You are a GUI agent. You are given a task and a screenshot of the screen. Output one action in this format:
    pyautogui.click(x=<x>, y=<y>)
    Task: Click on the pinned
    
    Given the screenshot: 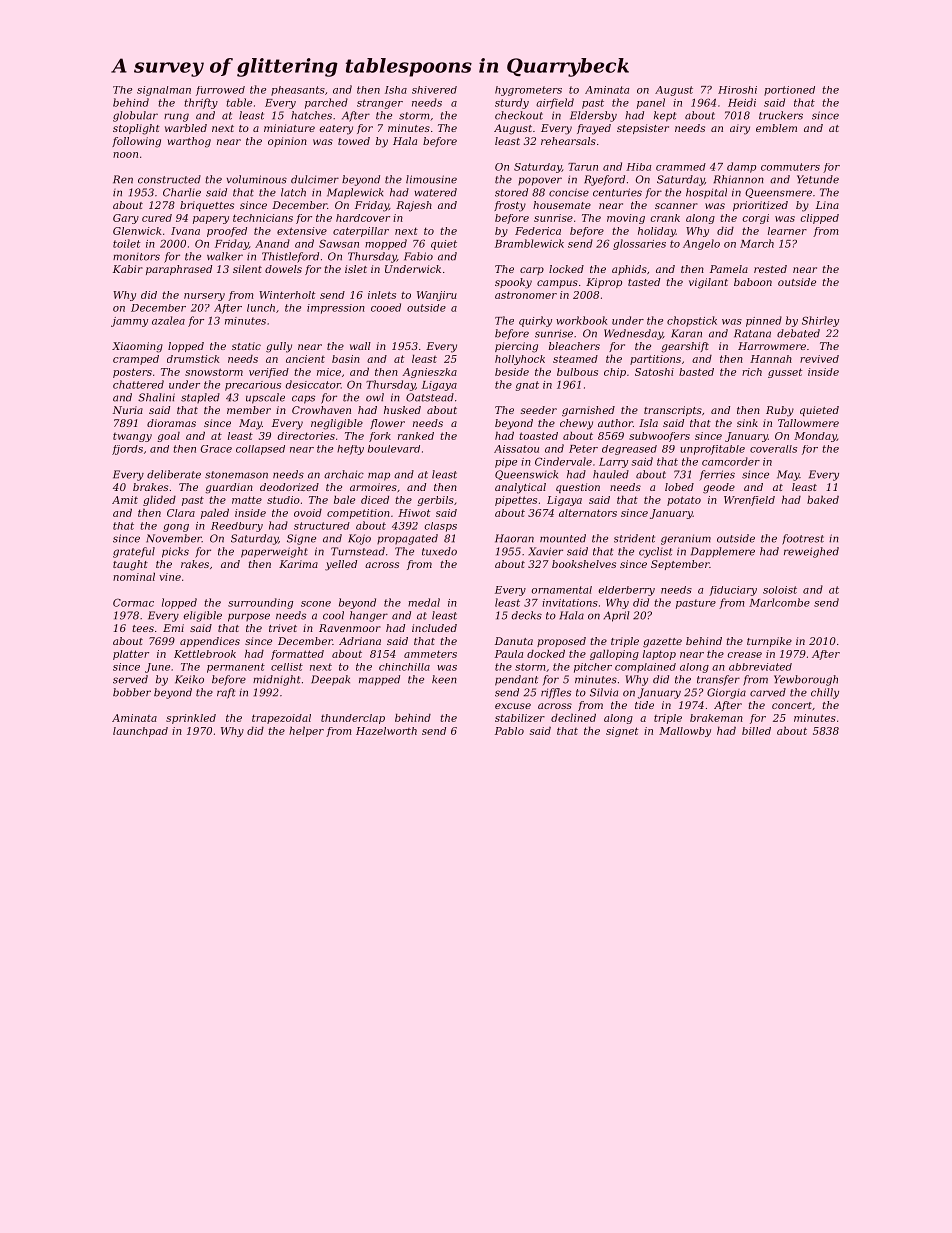 What is the action you would take?
    pyautogui.click(x=764, y=321)
